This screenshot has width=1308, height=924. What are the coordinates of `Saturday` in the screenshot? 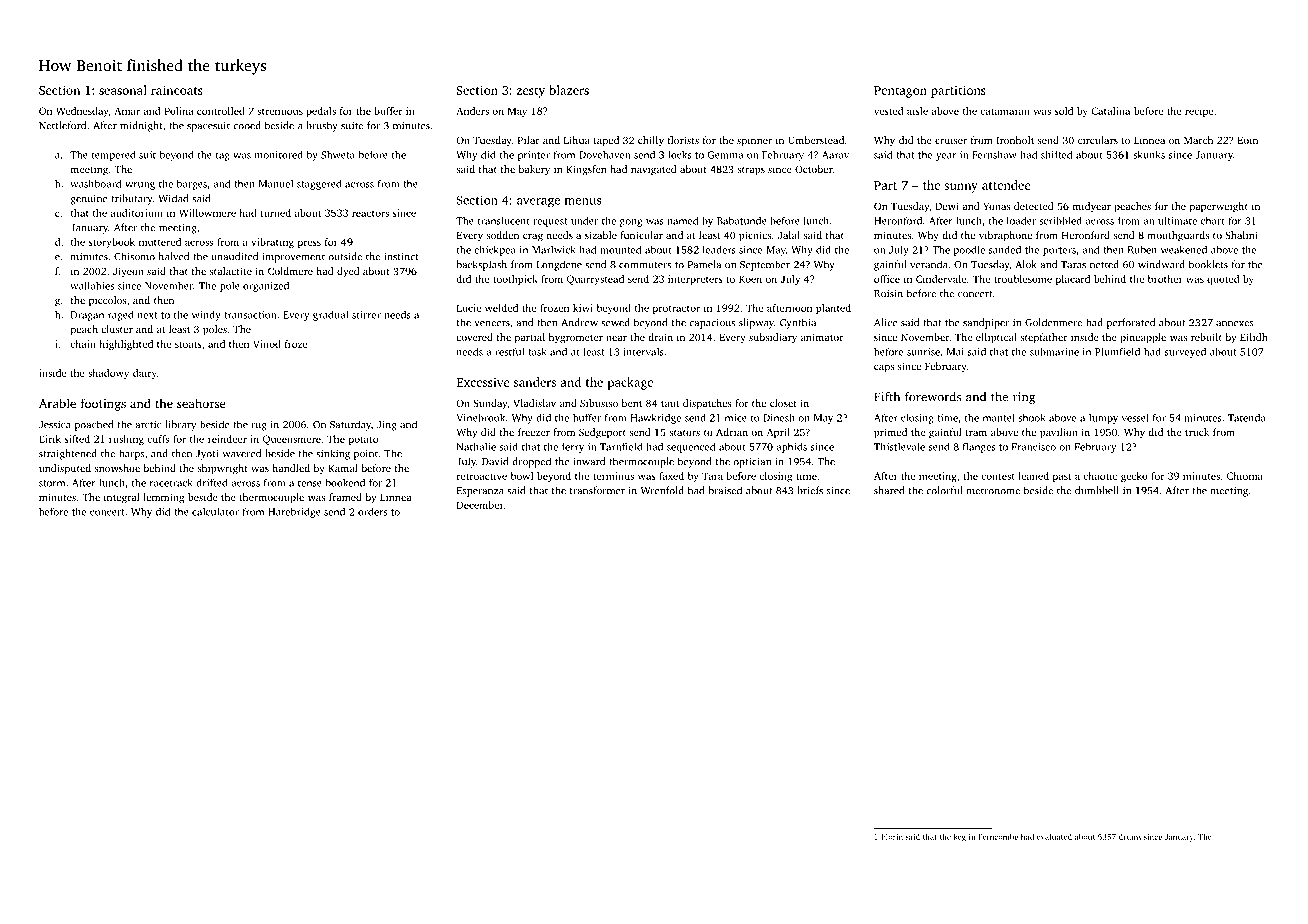 It's located at (350, 425).
